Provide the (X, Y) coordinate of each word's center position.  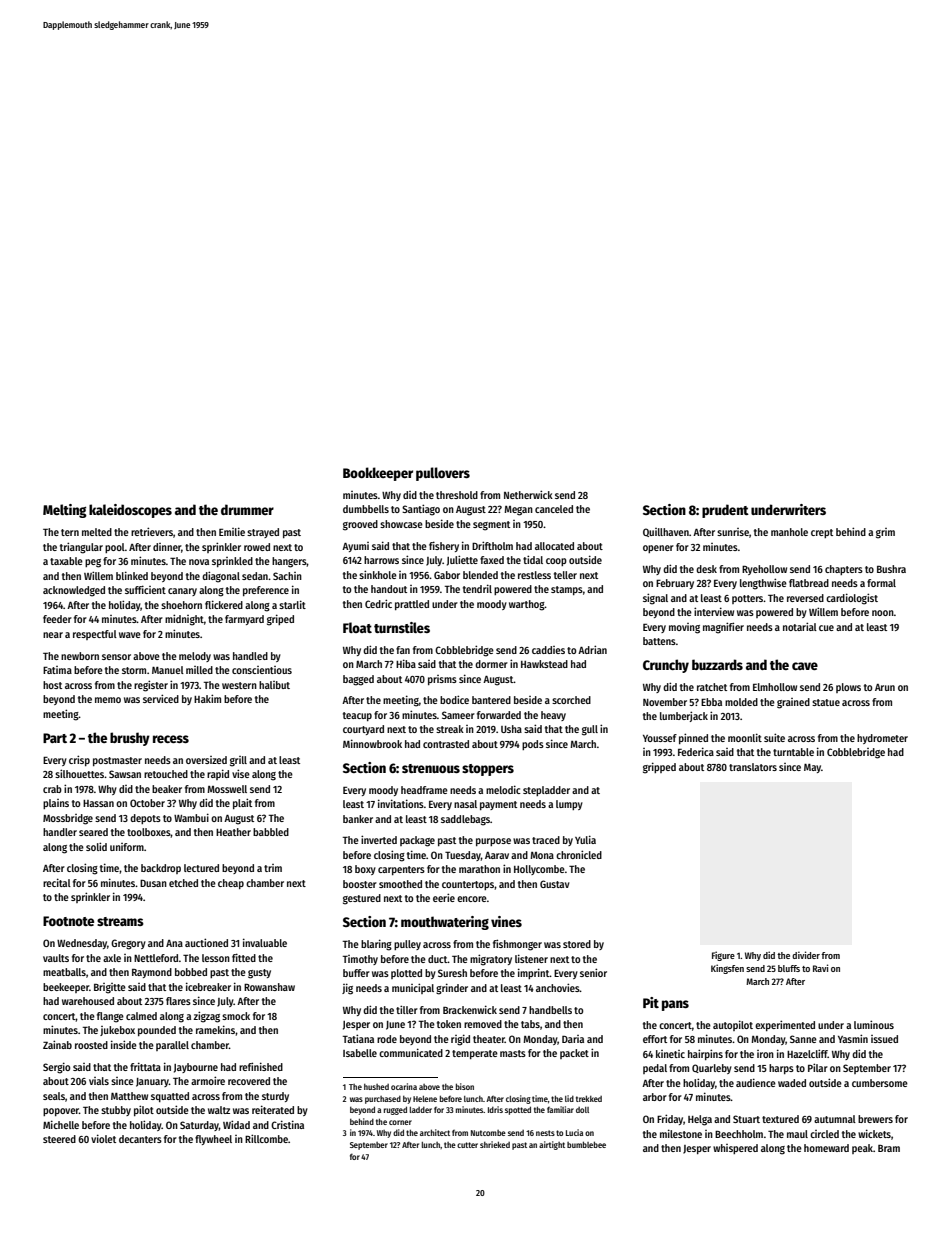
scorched (571, 700)
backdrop (161, 869)
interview (714, 611)
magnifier (723, 628)
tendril (477, 588)
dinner (167, 547)
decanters (140, 1139)
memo (108, 700)
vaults (56, 958)
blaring (376, 945)
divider (806, 955)
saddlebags (465, 820)
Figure (723, 956)
